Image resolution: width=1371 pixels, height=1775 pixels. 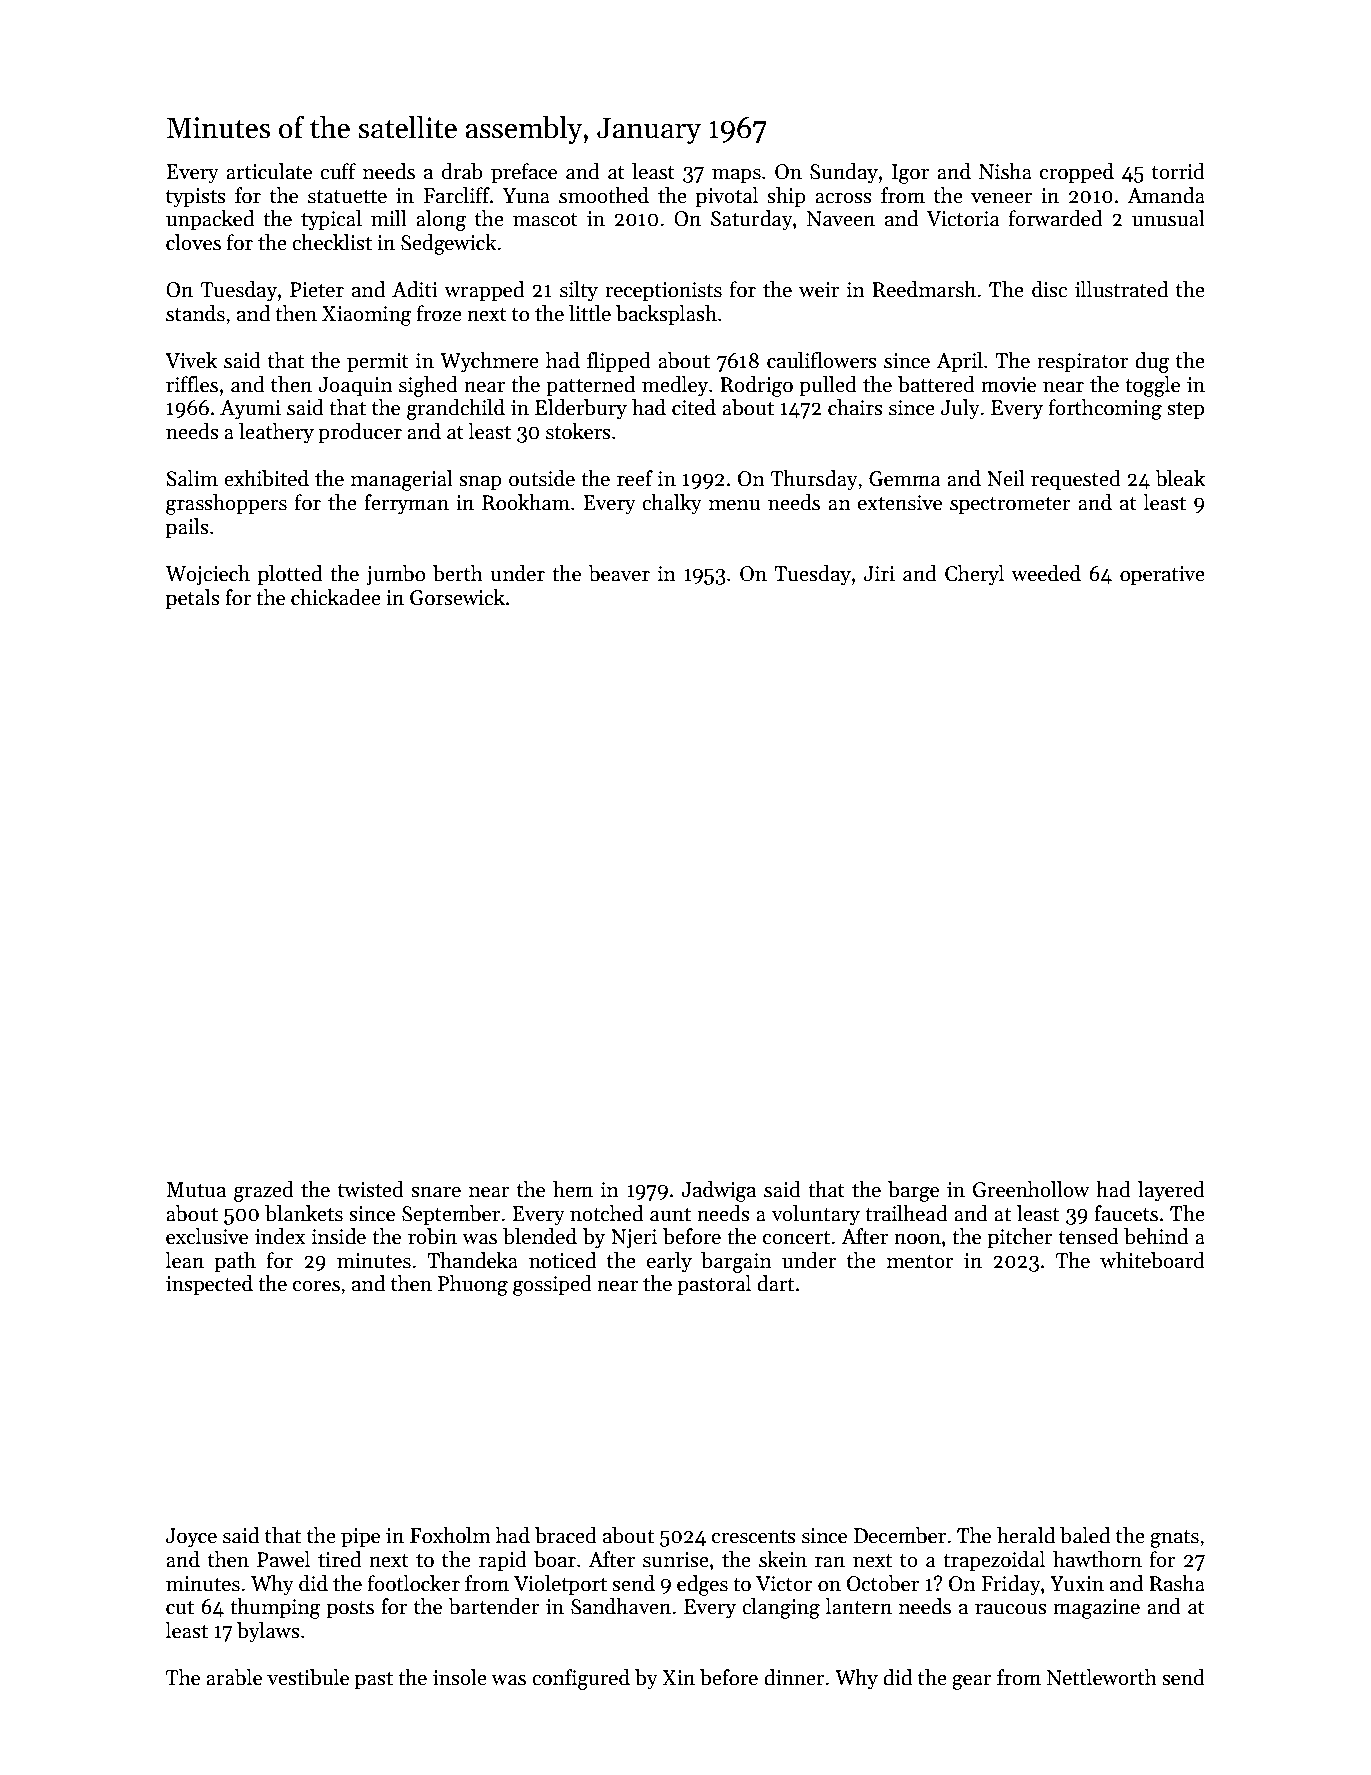 I want to click on operative, so click(x=1162, y=575).
